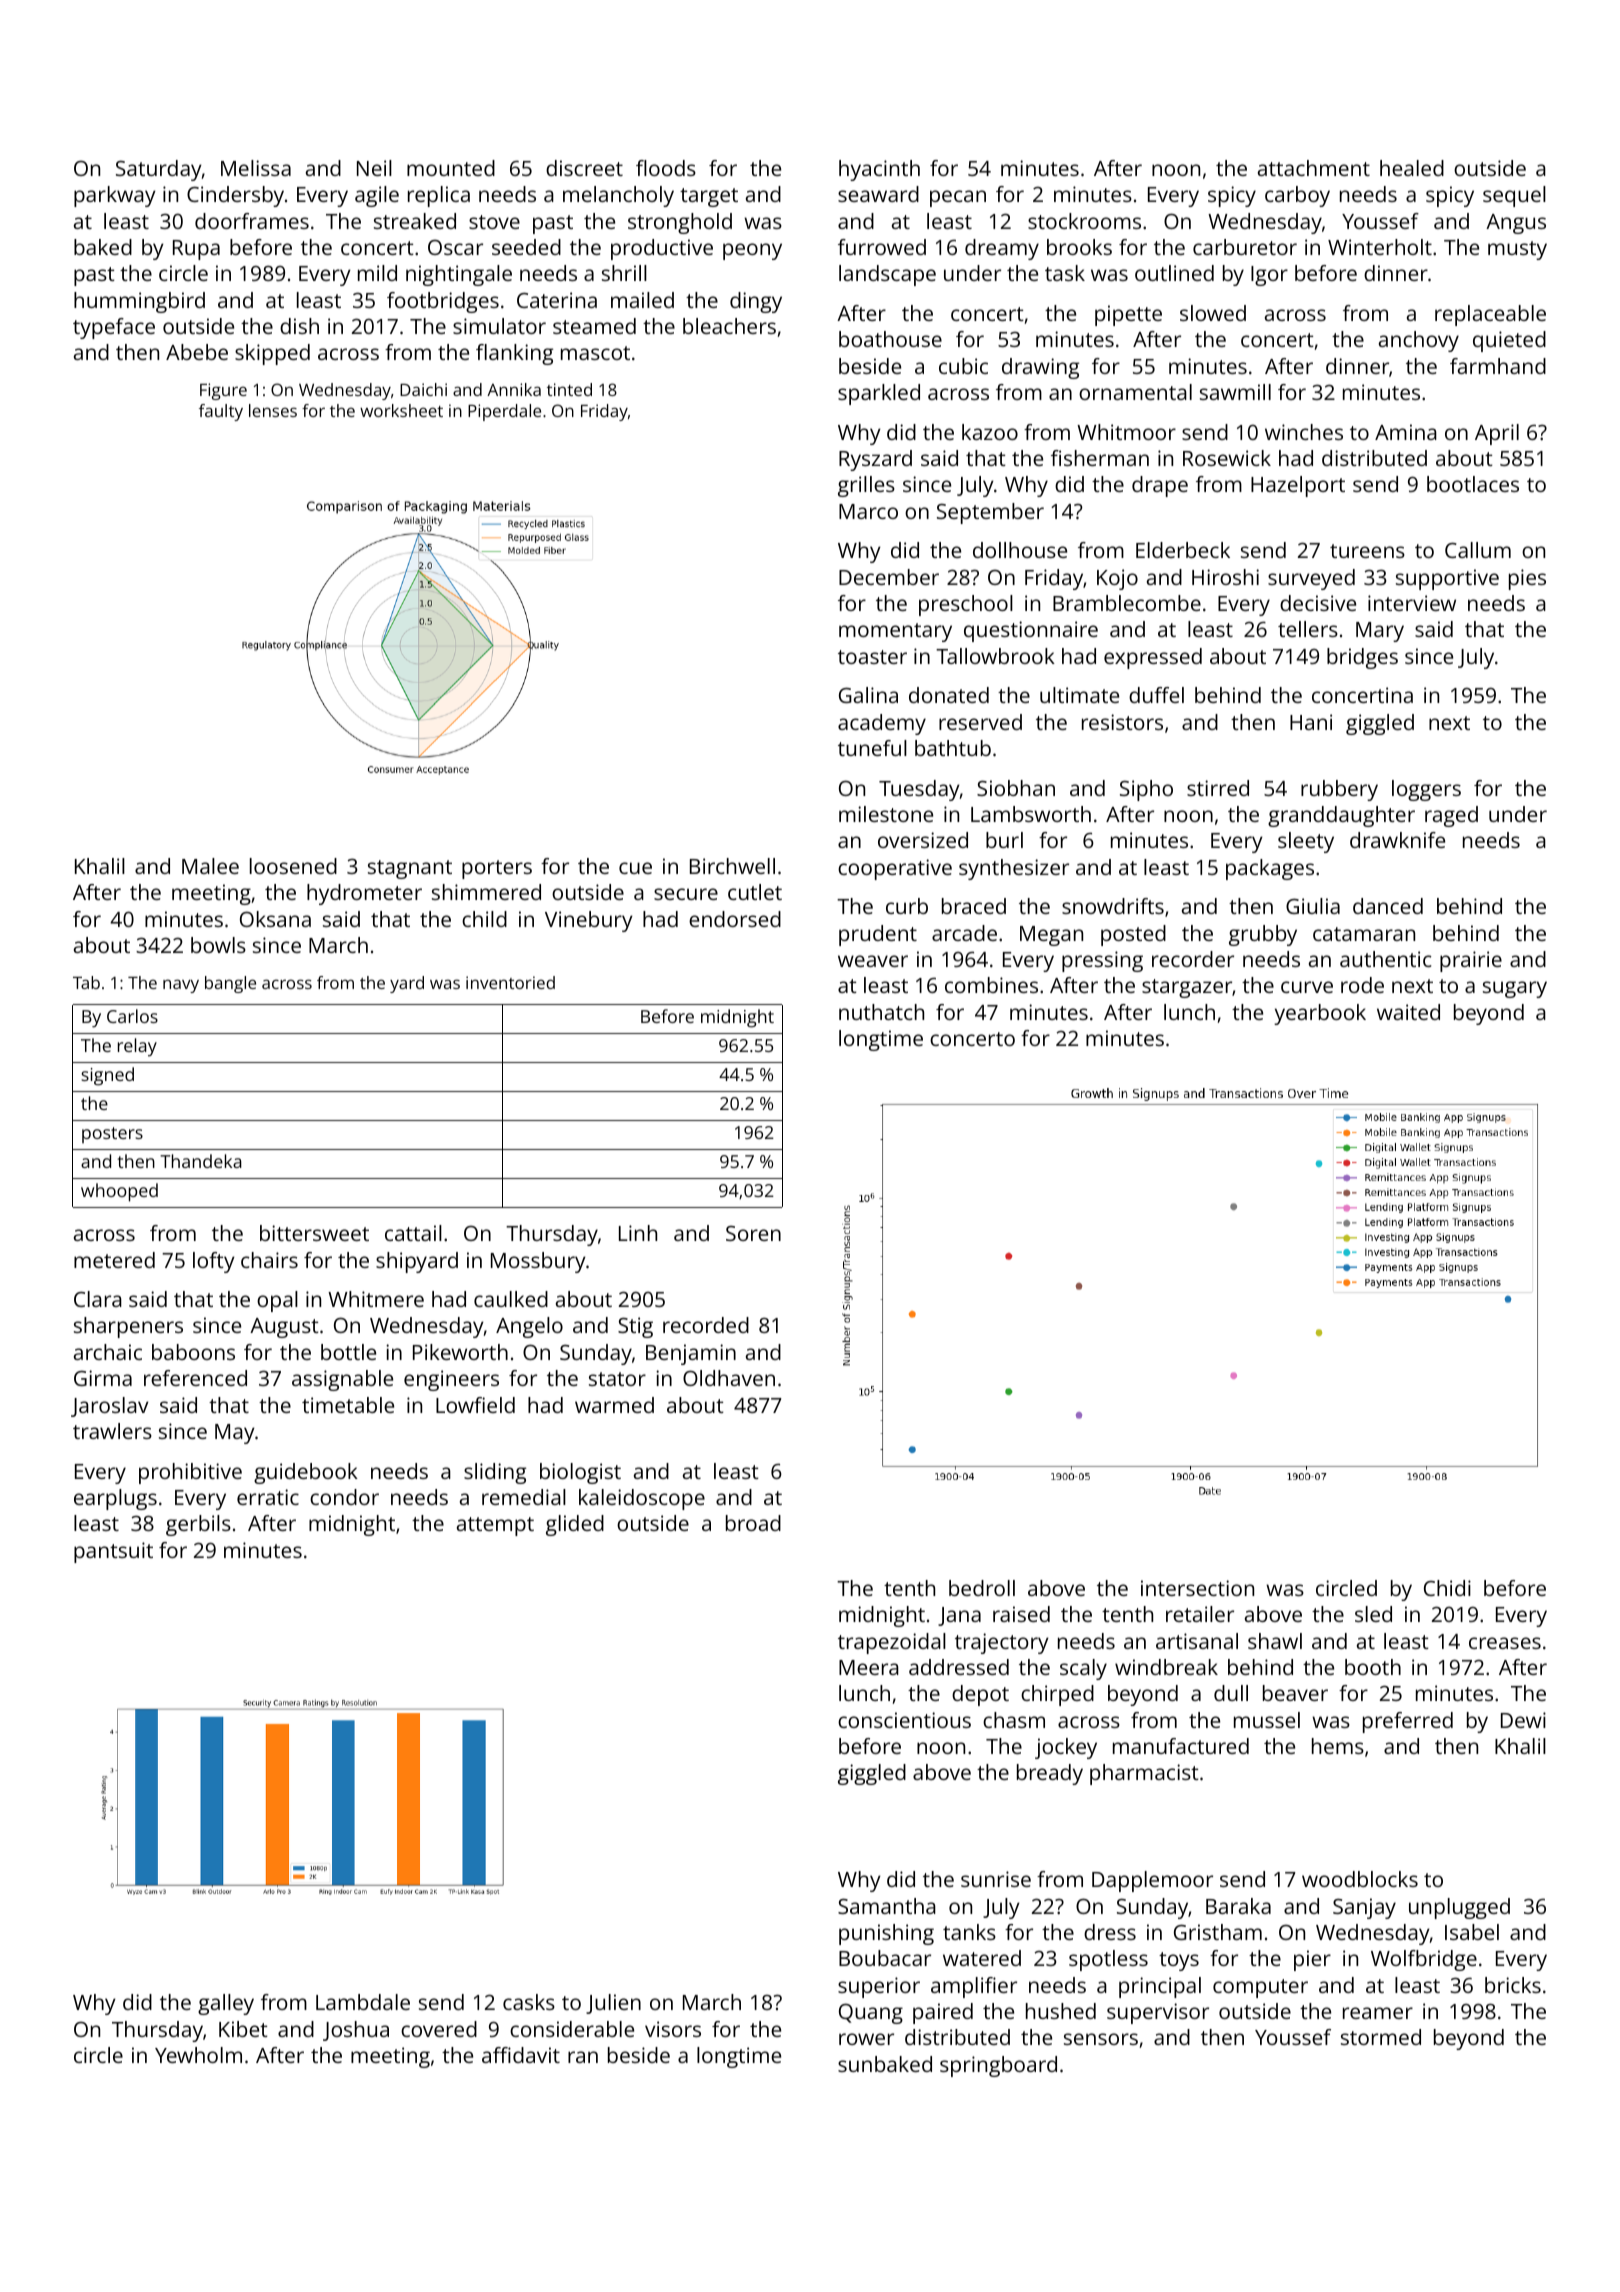  Describe the element at coordinates (210, 866) in the page. I see `Malee` at that location.
